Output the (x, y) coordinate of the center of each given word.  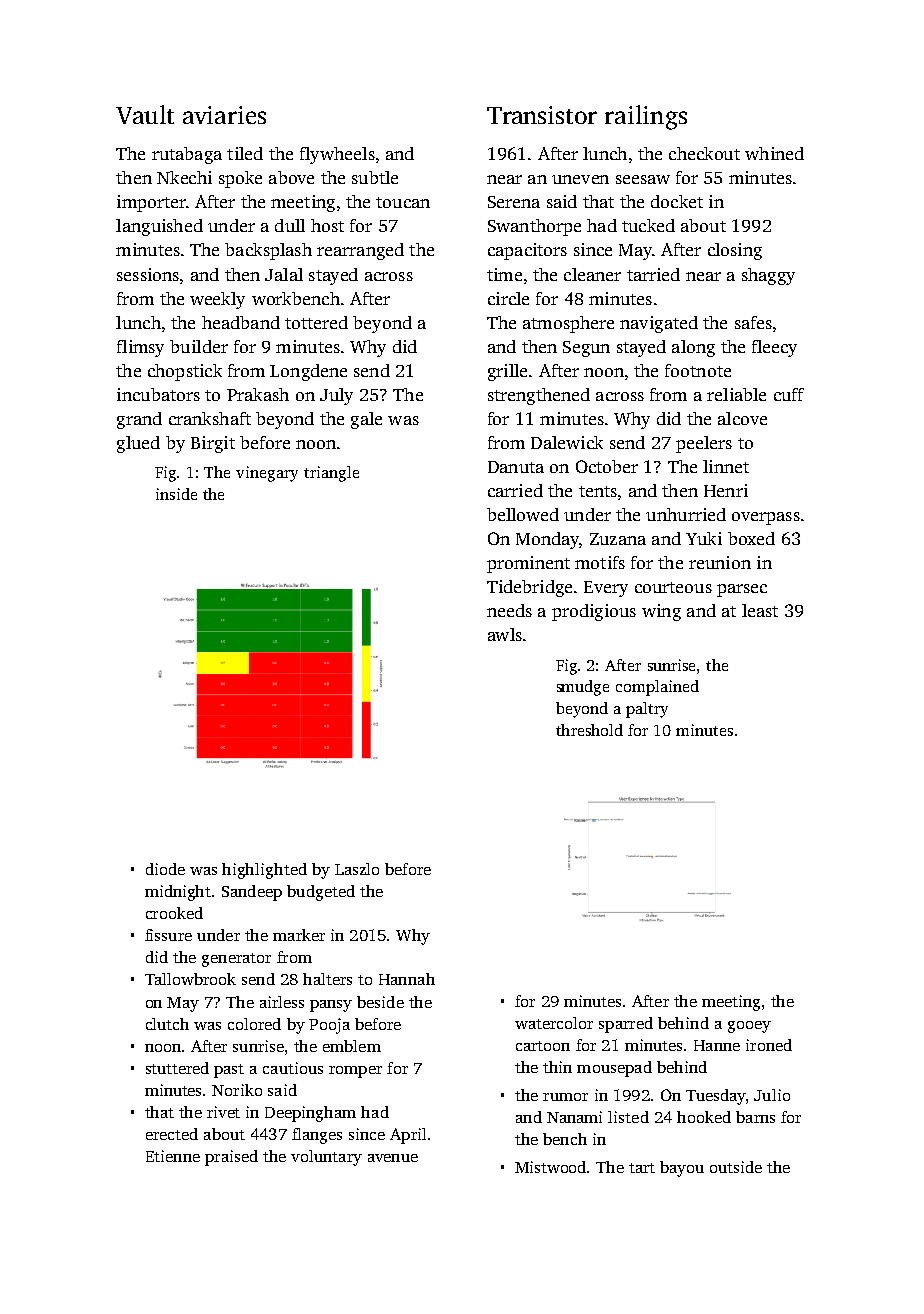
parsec (742, 590)
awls (505, 634)
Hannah (407, 979)
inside (176, 494)
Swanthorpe (534, 227)
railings (646, 117)
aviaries (224, 115)
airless (282, 1002)
